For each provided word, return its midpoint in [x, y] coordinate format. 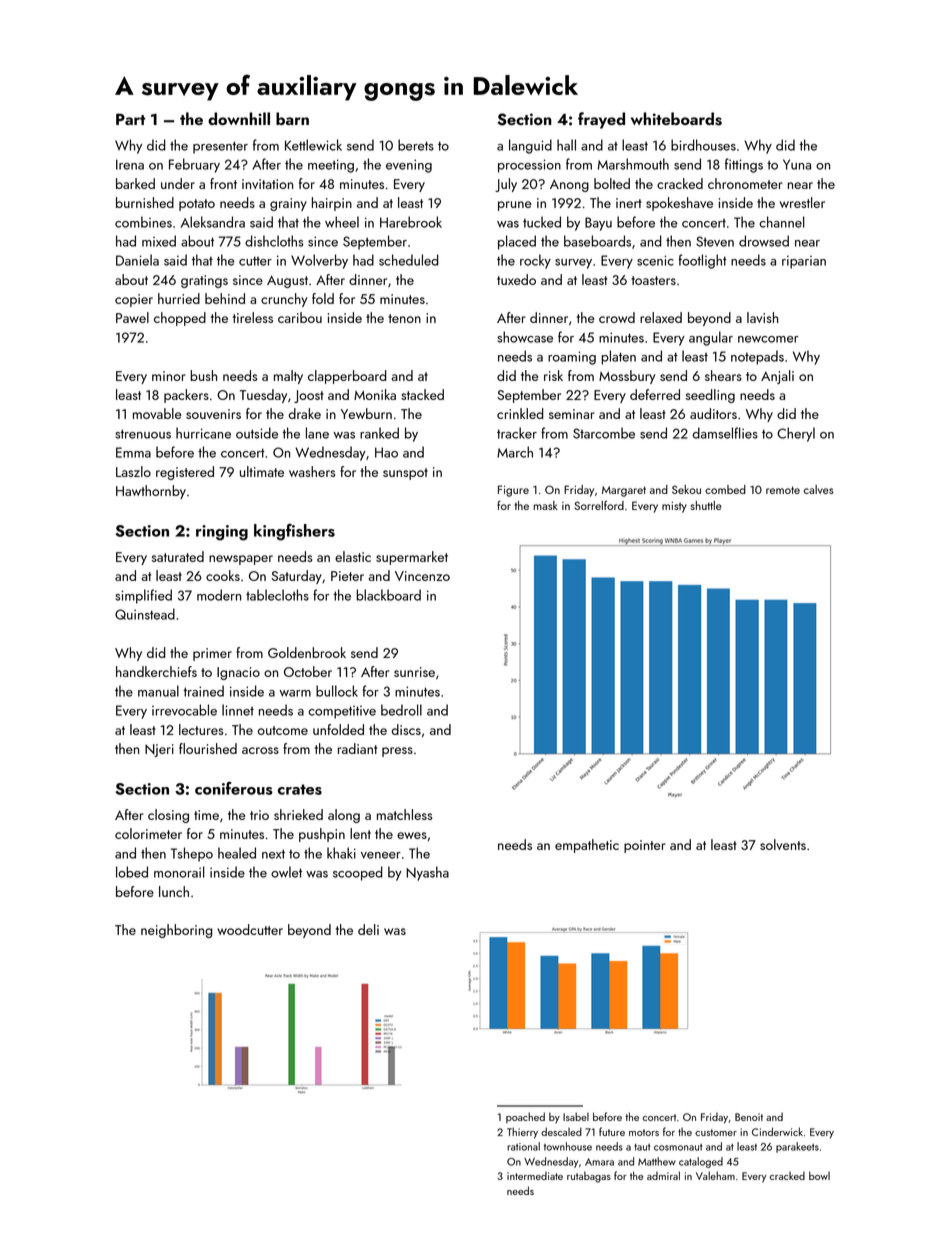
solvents [783, 844]
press [397, 752]
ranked [379, 433]
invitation [267, 184]
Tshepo [192, 854]
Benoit [749, 1117]
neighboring [177, 931]
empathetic [587, 846]
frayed [601, 120]
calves [819, 489]
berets [416, 145]
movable [157, 413]
